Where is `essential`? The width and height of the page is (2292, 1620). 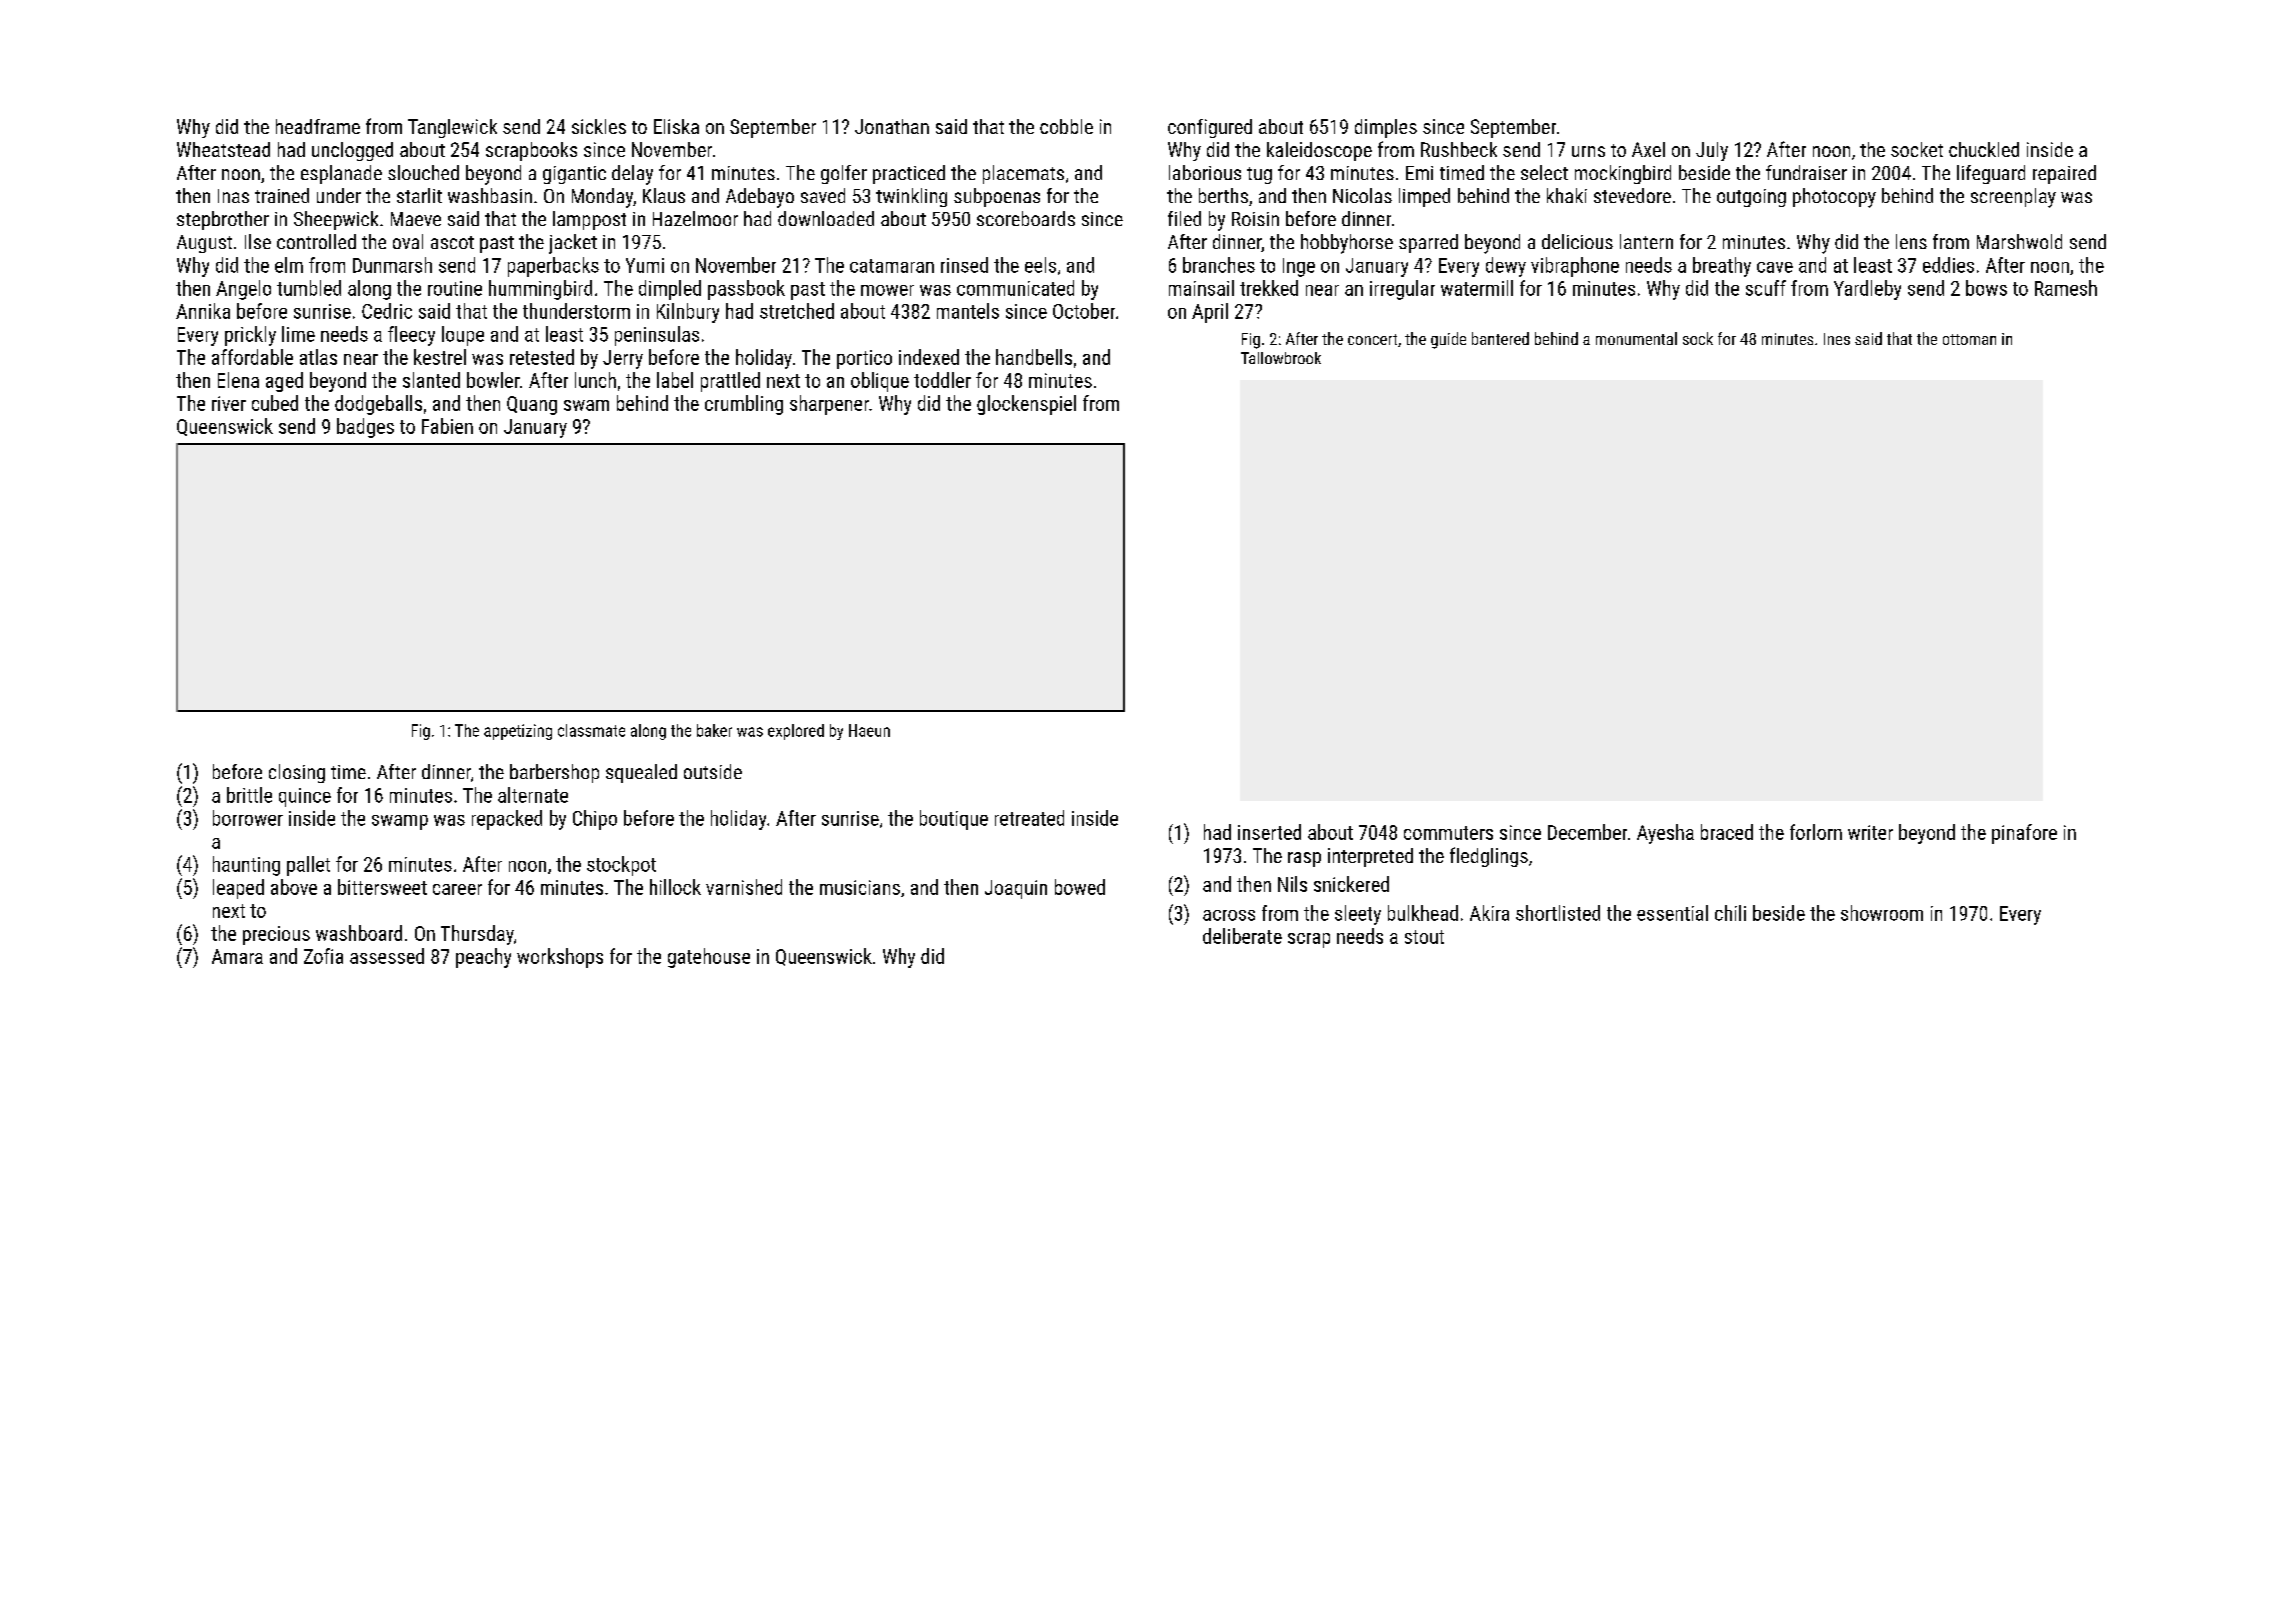 essential is located at coordinates (1672, 913).
